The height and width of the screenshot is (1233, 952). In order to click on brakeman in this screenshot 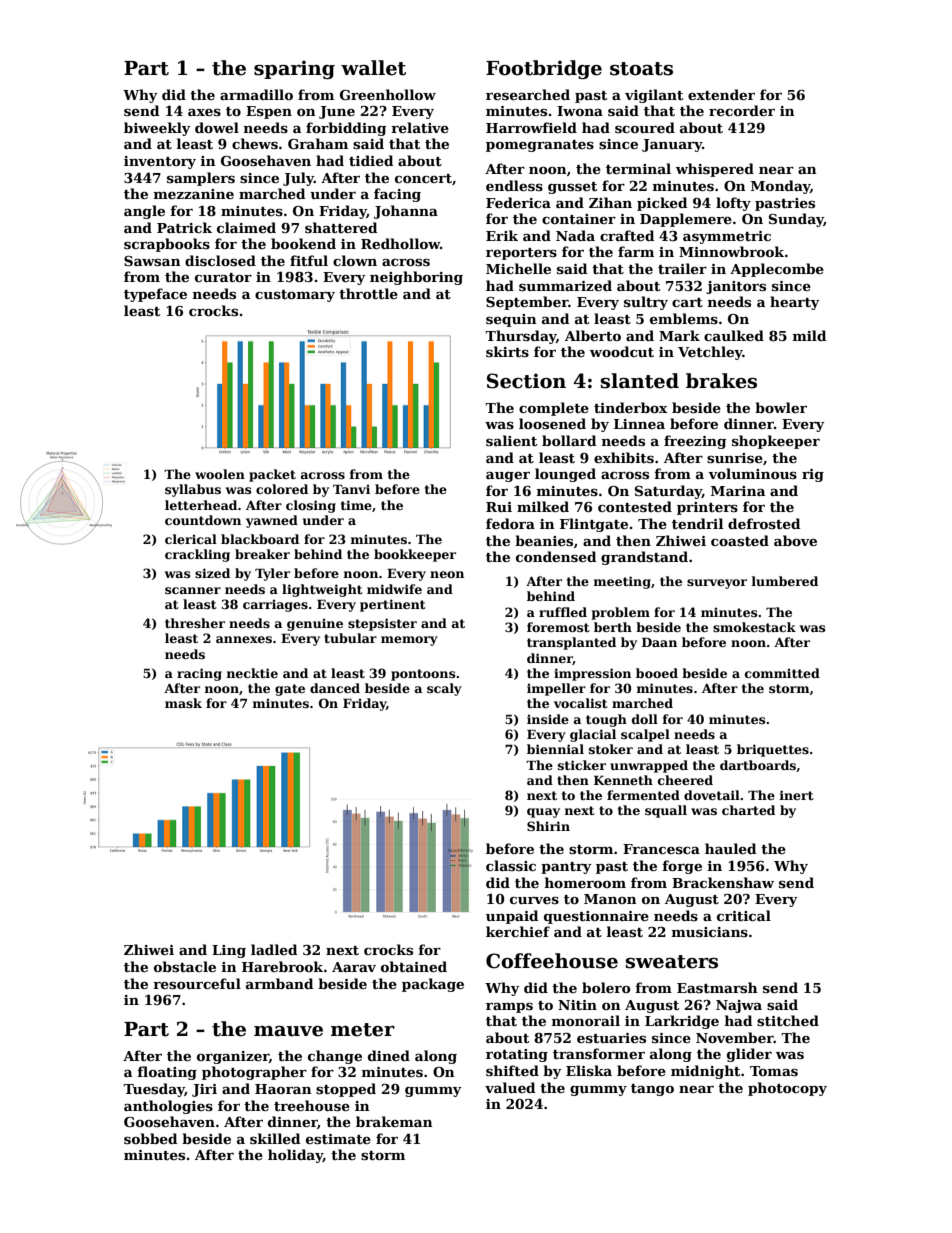, I will do `click(394, 1121)`.
